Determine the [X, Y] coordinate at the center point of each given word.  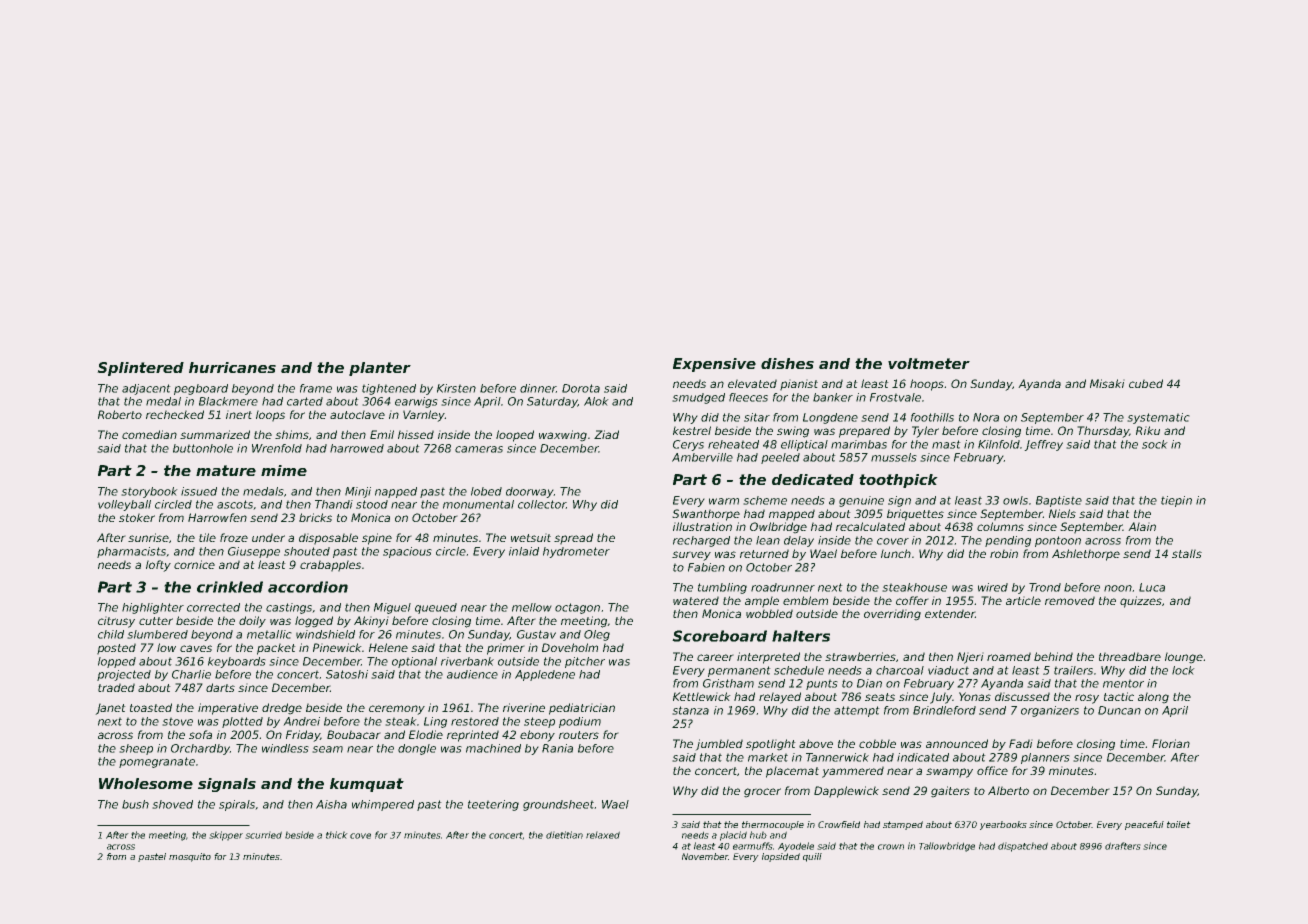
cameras [479, 449]
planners [1045, 758]
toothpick [898, 481]
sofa [200, 734]
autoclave [357, 415]
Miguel [392, 608]
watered [696, 601]
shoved [173, 804]
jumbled [719, 744]
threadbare [1130, 656]
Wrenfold [277, 448]
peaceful [1144, 825]
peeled [780, 458]
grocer [762, 792]
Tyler [925, 432]
